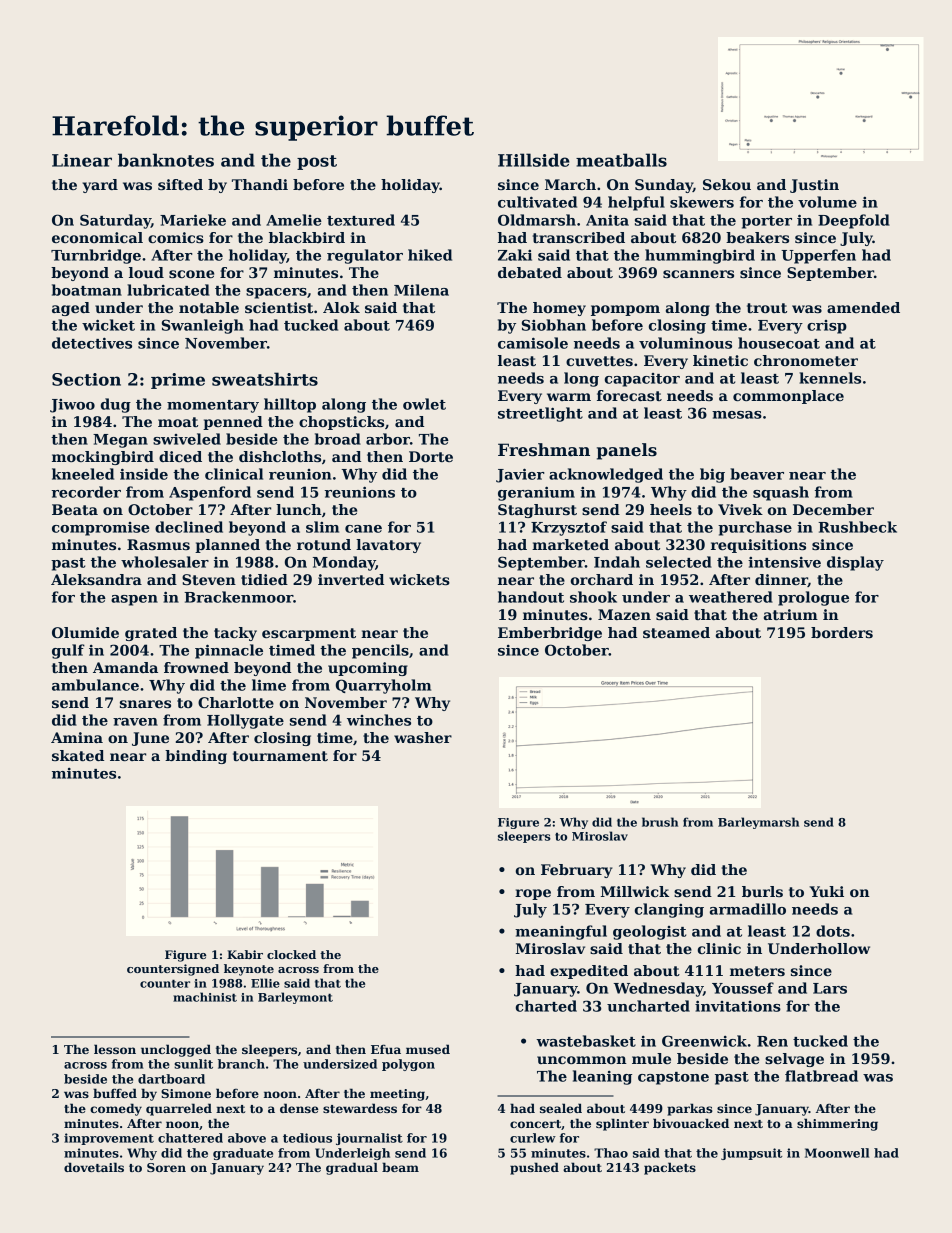 The width and height of the page is (952, 1233). What do you see at coordinates (712, 475) in the page?
I see `big` at bounding box center [712, 475].
